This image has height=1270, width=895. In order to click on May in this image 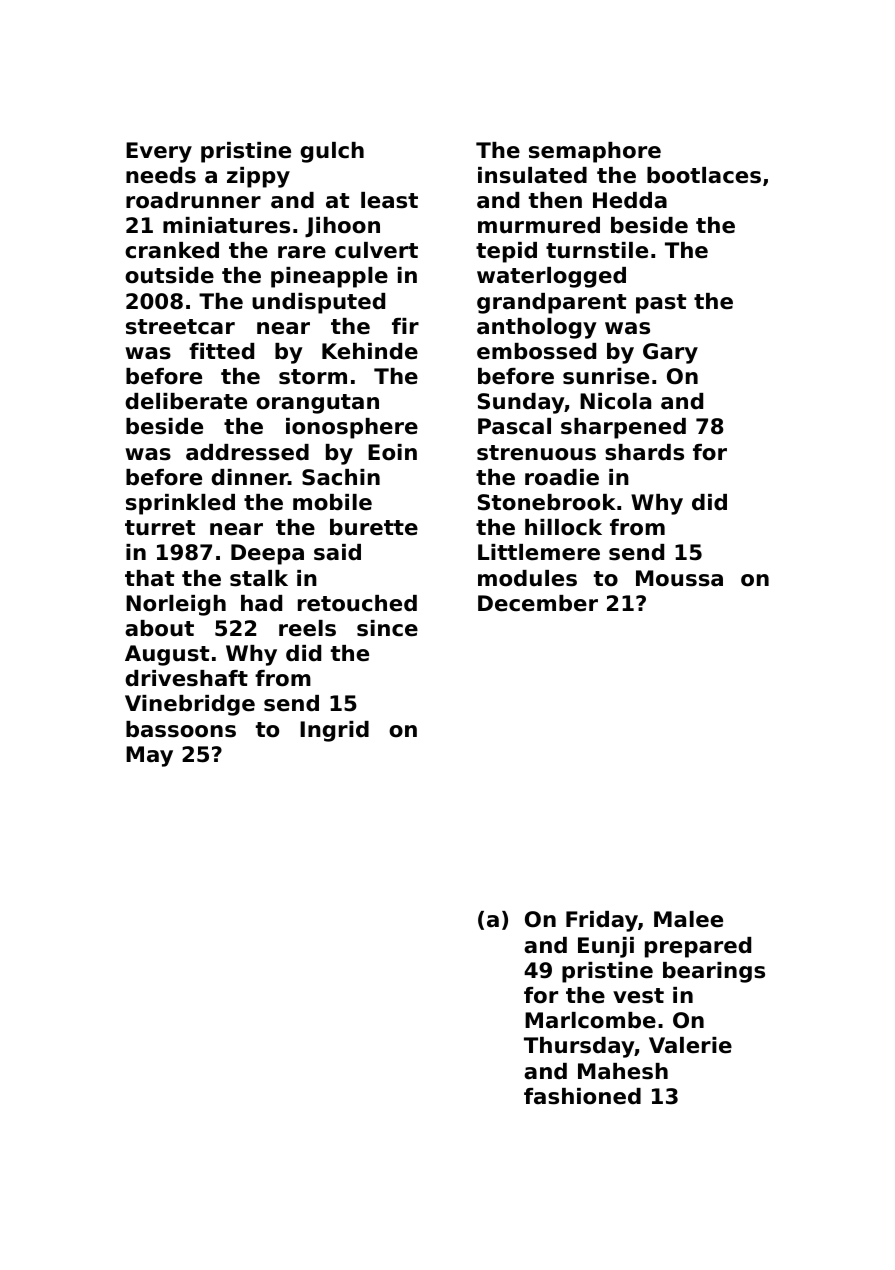, I will do `click(149, 756)`.
